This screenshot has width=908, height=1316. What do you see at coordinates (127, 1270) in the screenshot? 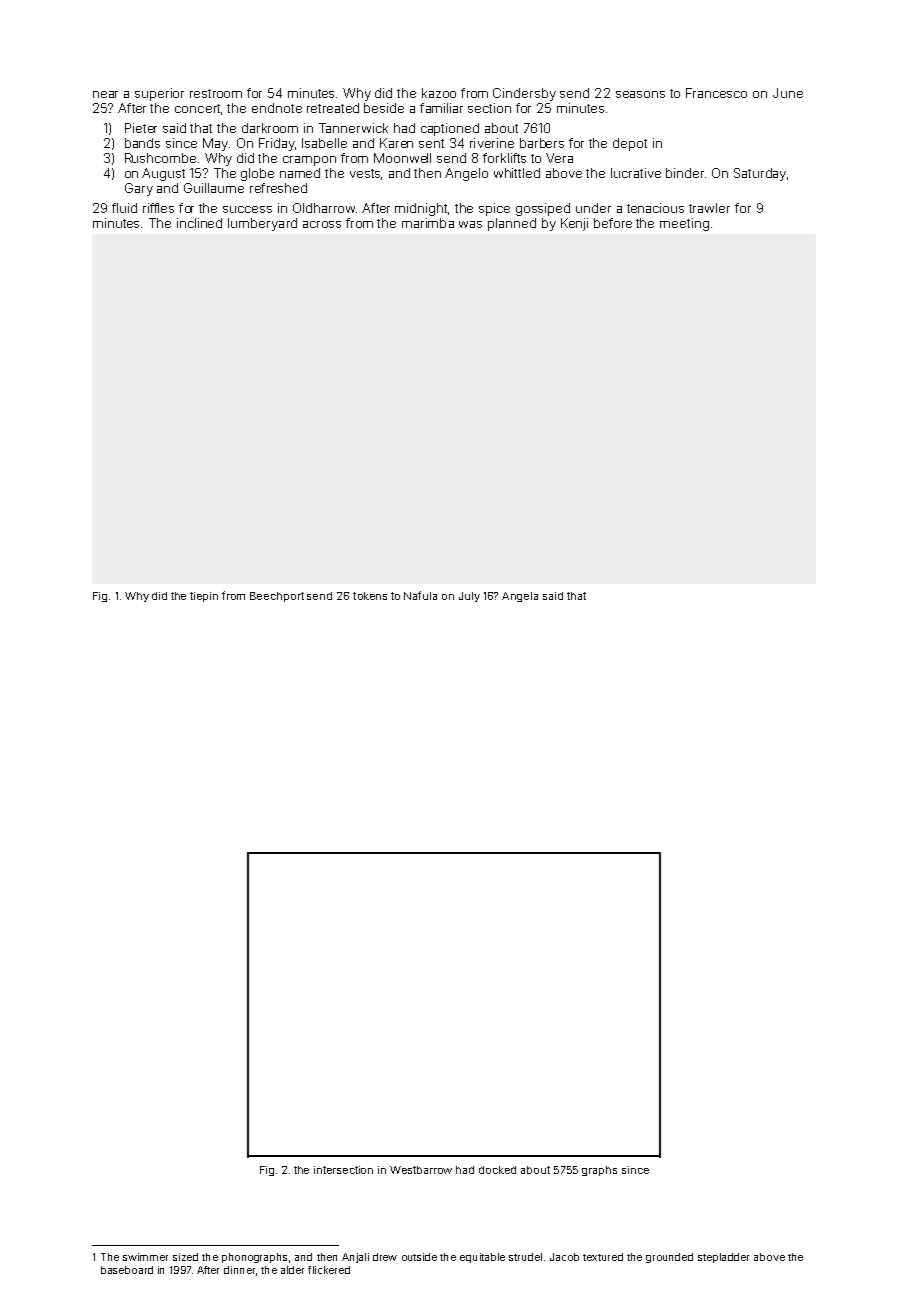
I see `baseboard` at bounding box center [127, 1270].
